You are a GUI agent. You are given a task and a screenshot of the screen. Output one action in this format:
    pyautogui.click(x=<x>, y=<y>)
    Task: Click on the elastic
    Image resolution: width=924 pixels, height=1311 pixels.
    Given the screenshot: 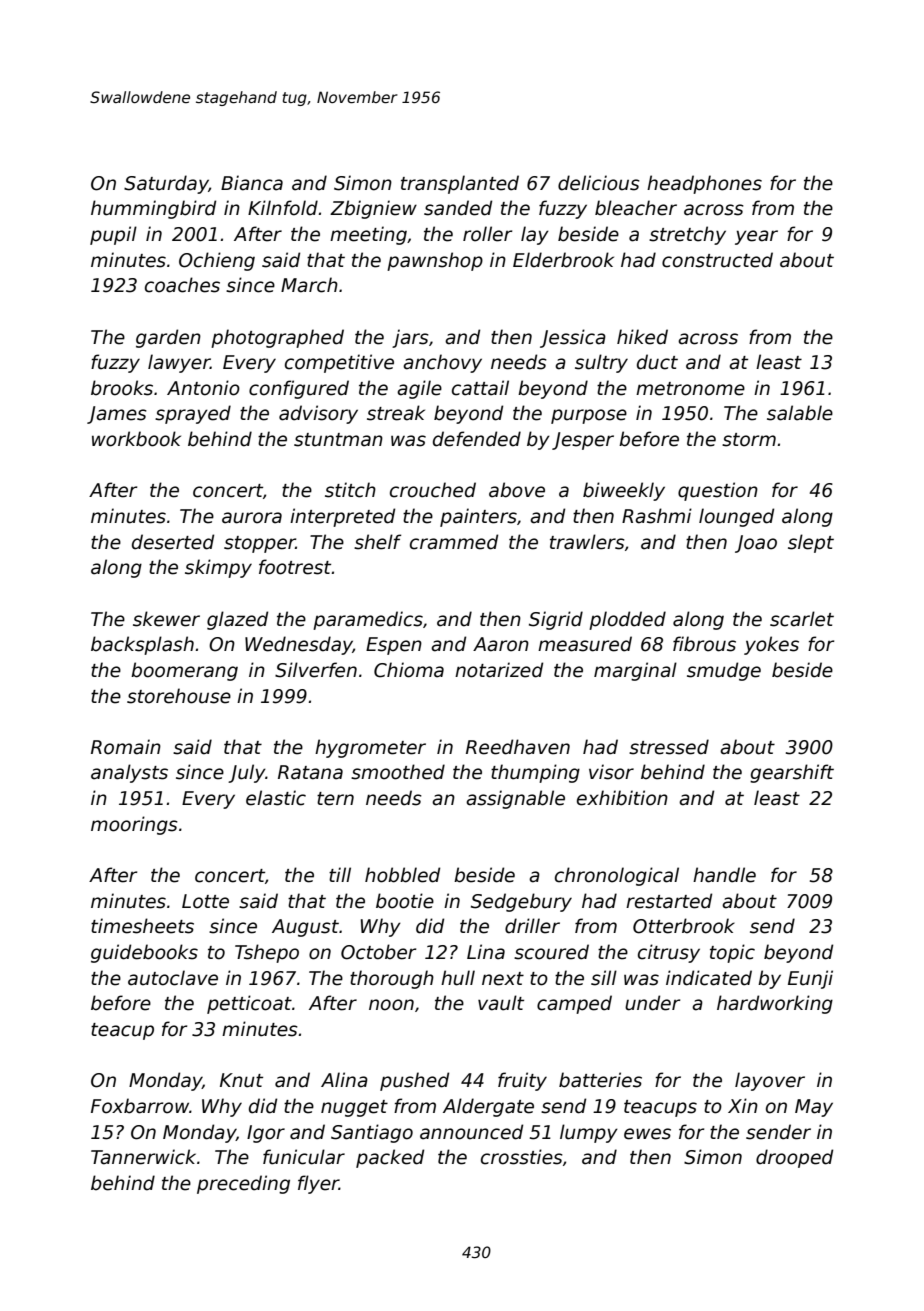 What is the action you would take?
    pyautogui.click(x=276, y=798)
